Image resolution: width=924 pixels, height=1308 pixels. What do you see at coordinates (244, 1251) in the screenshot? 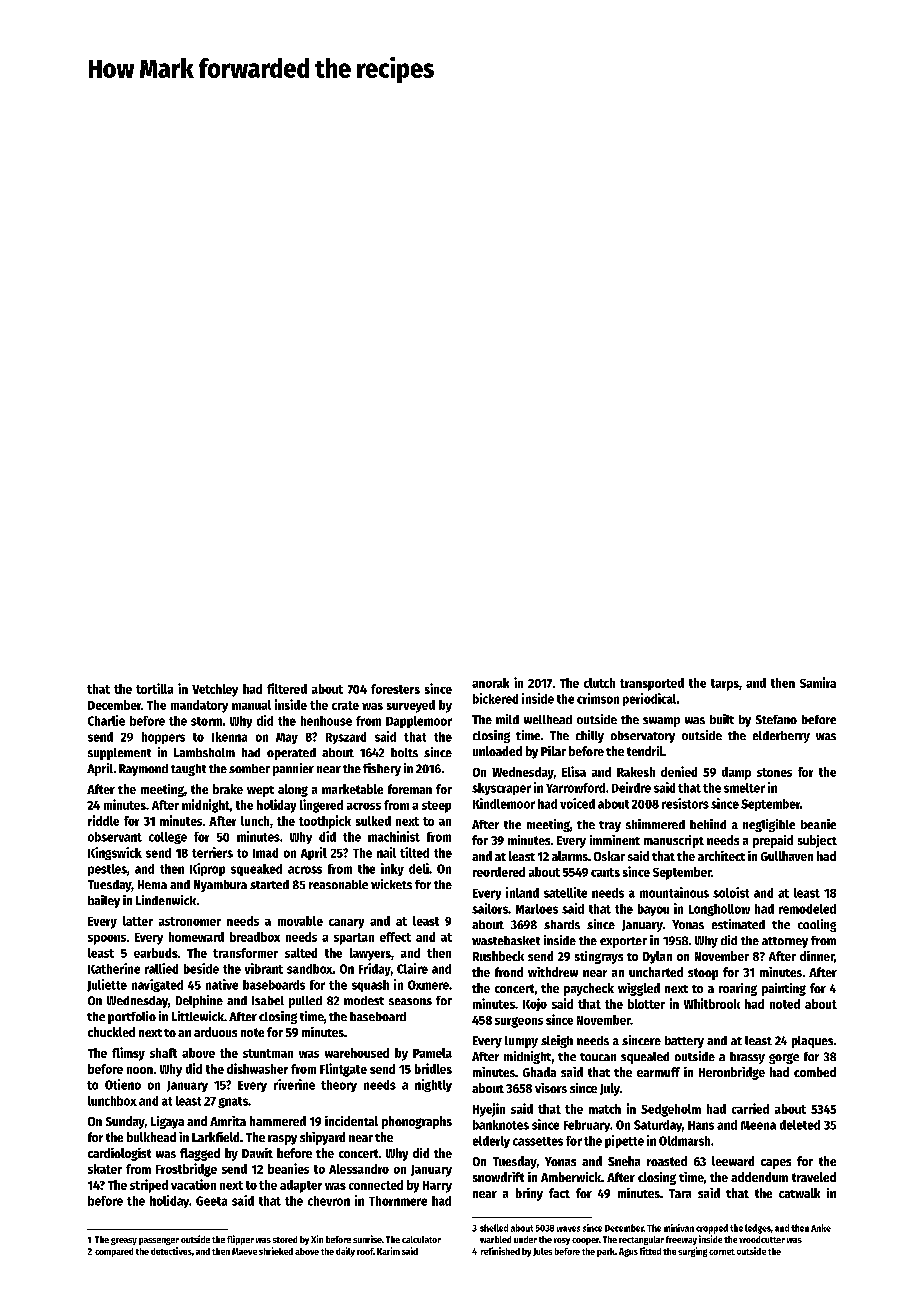
I see `Maeve` at bounding box center [244, 1251].
